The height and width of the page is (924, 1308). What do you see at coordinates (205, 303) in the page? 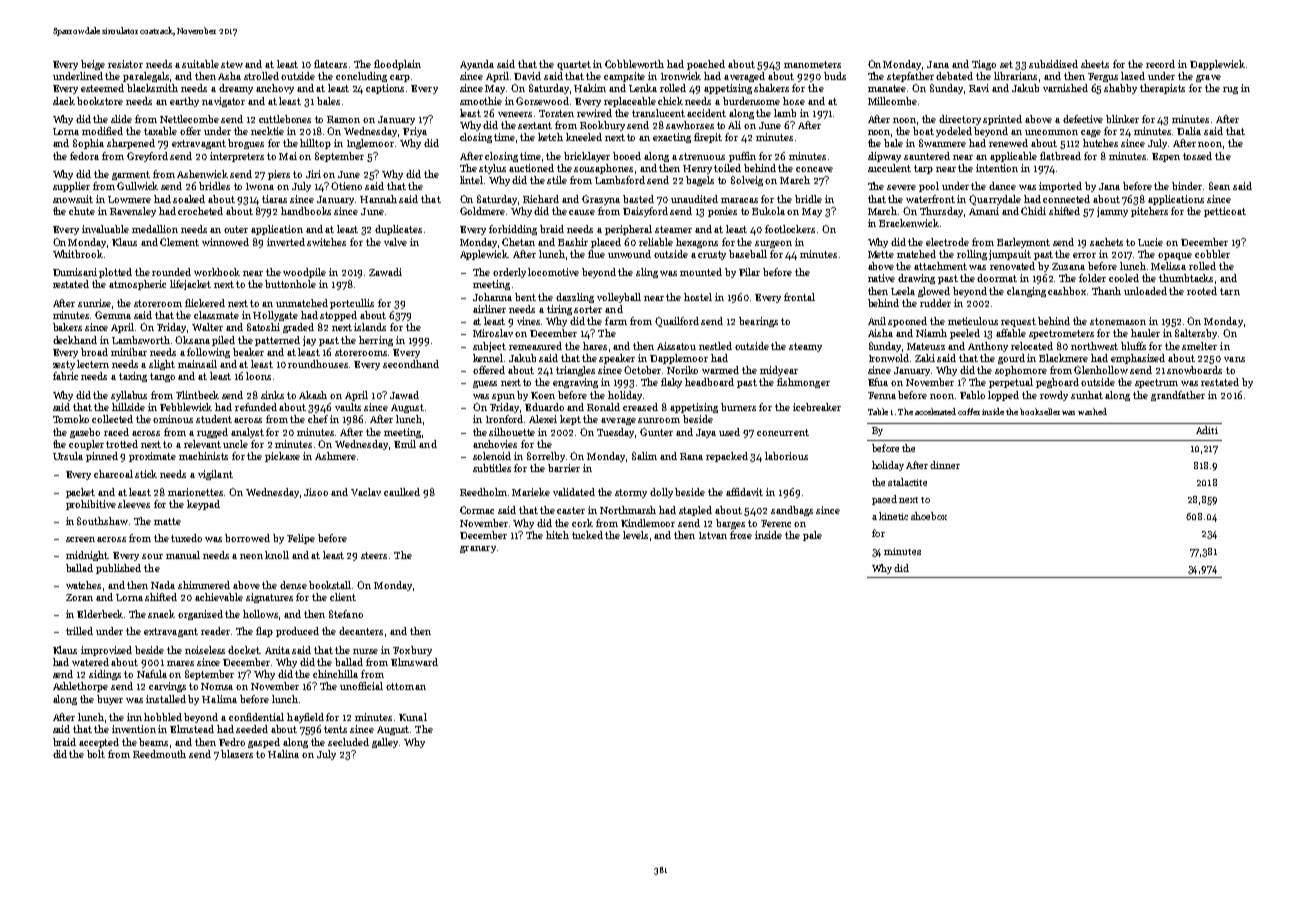
I see `flickered` at bounding box center [205, 303].
